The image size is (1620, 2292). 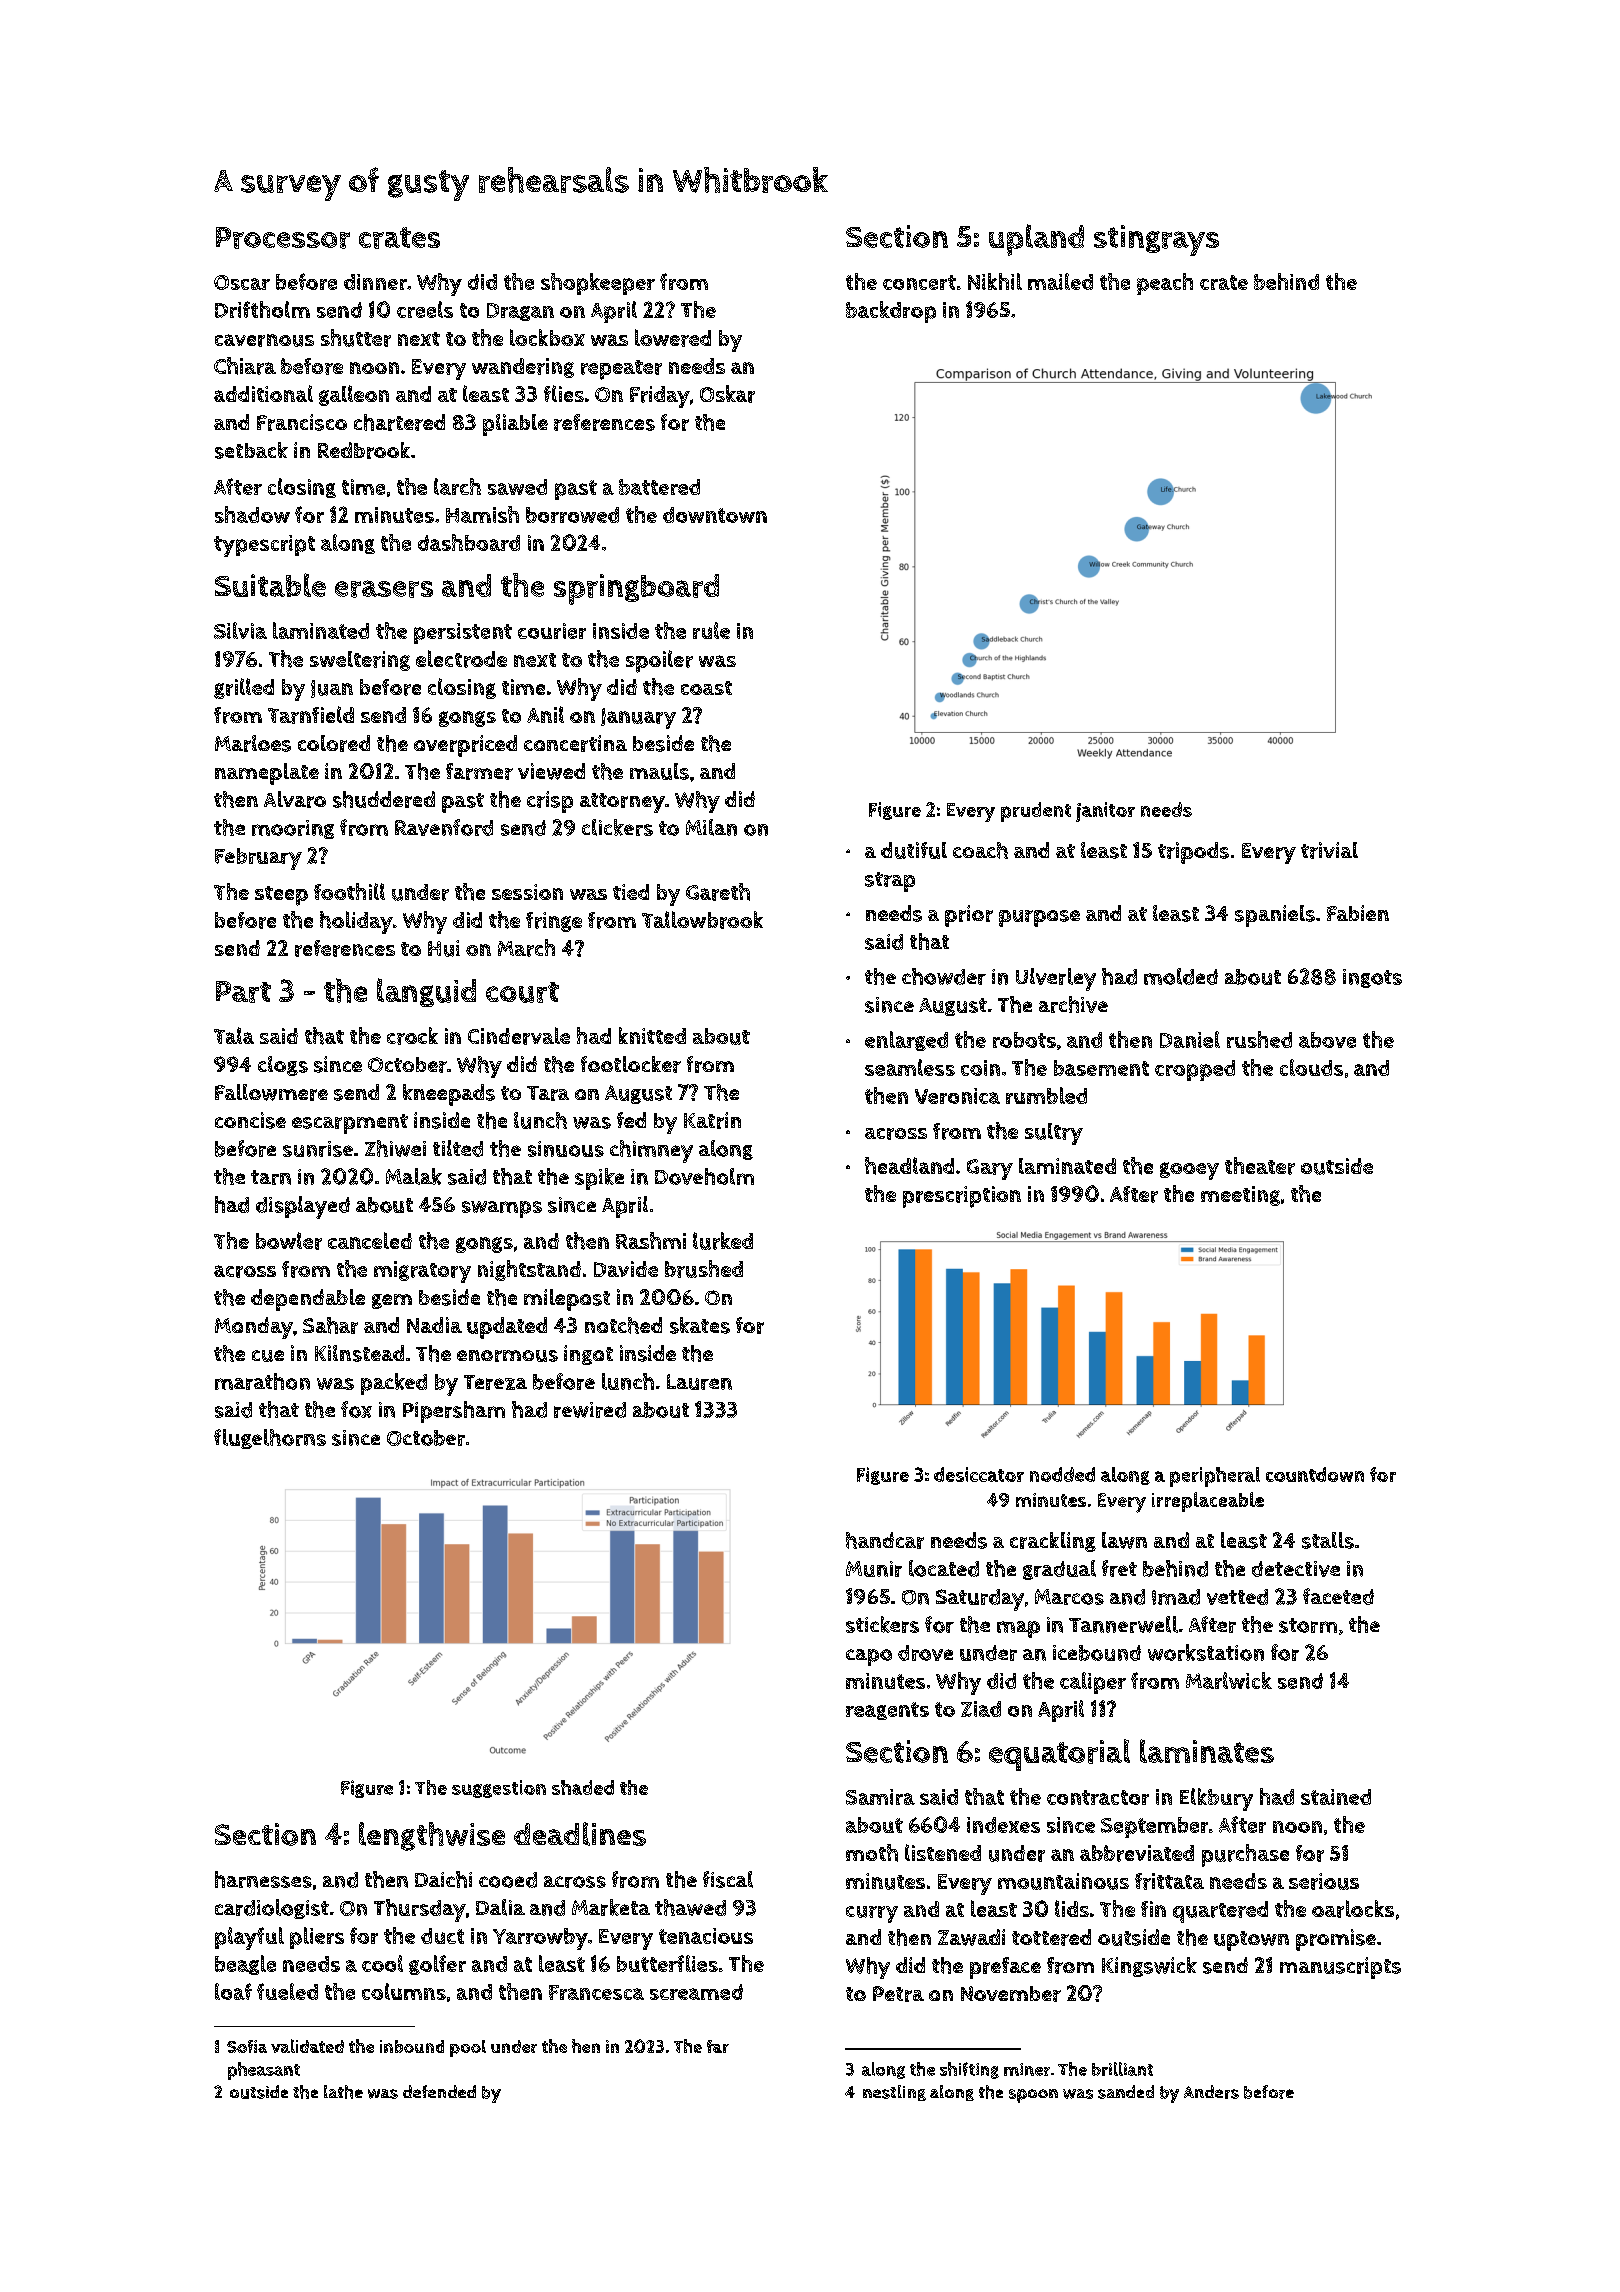 What do you see at coordinates (1215, 1477) in the screenshot?
I see `peripheral` at bounding box center [1215, 1477].
